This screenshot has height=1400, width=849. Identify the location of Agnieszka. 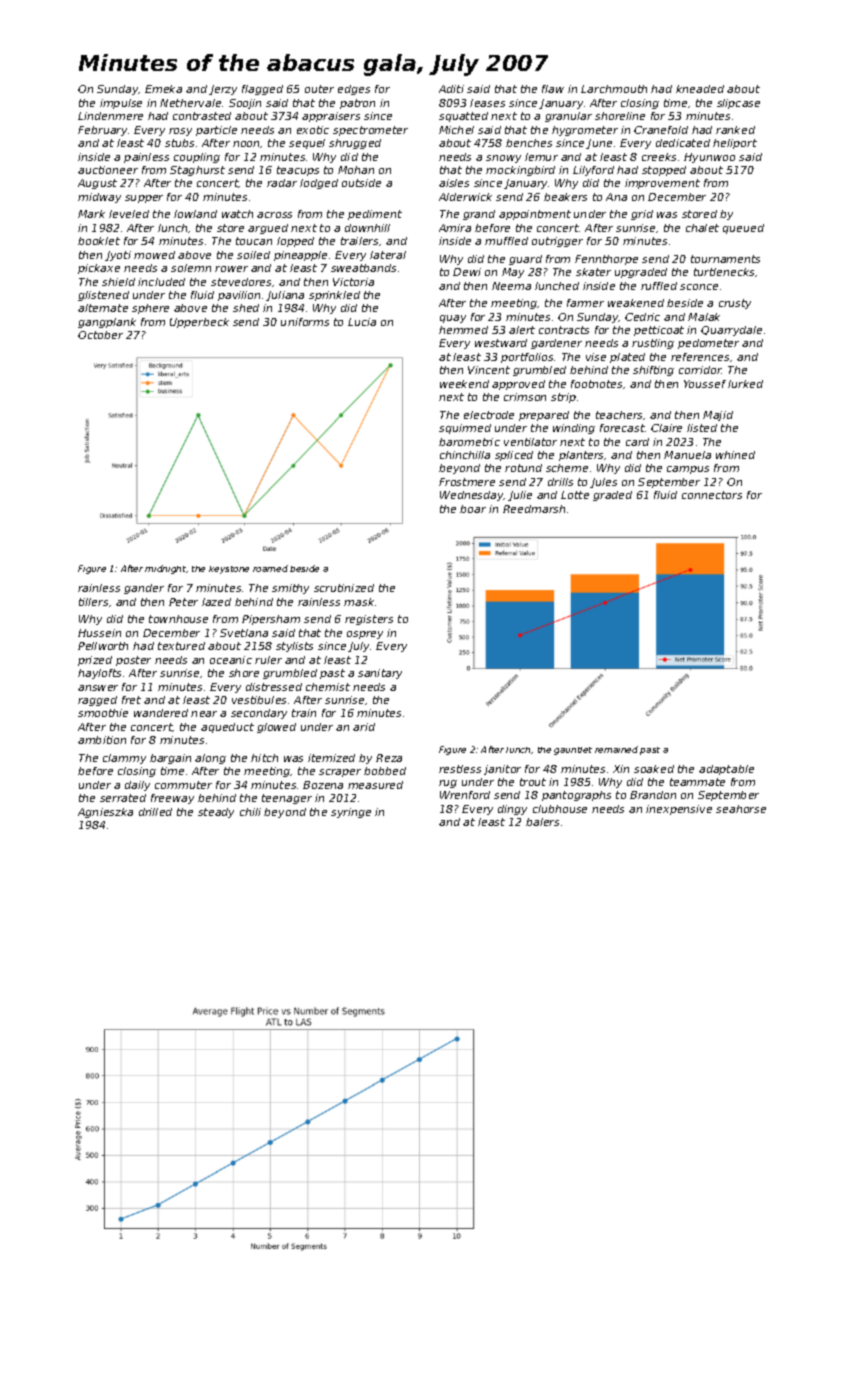
(105, 813).
